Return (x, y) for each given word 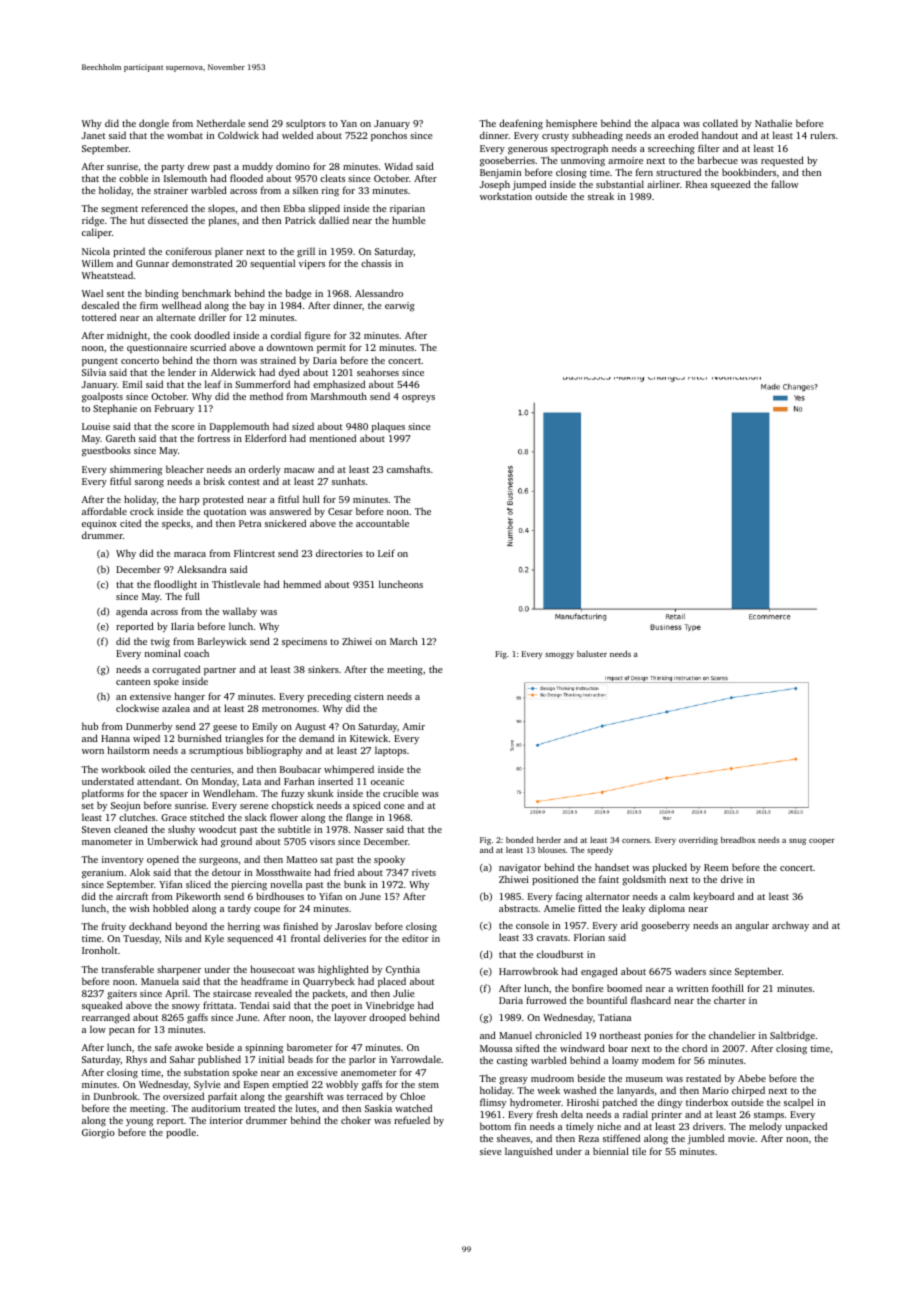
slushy (181, 830)
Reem (716, 867)
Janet (94, 135)
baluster (592, 654)
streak (601, 196)
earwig (400, 307)
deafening (521, 124)
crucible (401, 793)
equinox (99, 524)
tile (639, 1151)
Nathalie (773, 123)
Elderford (265, 438)
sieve (491, 1151)
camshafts (408, 469)
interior (226, 1120)
